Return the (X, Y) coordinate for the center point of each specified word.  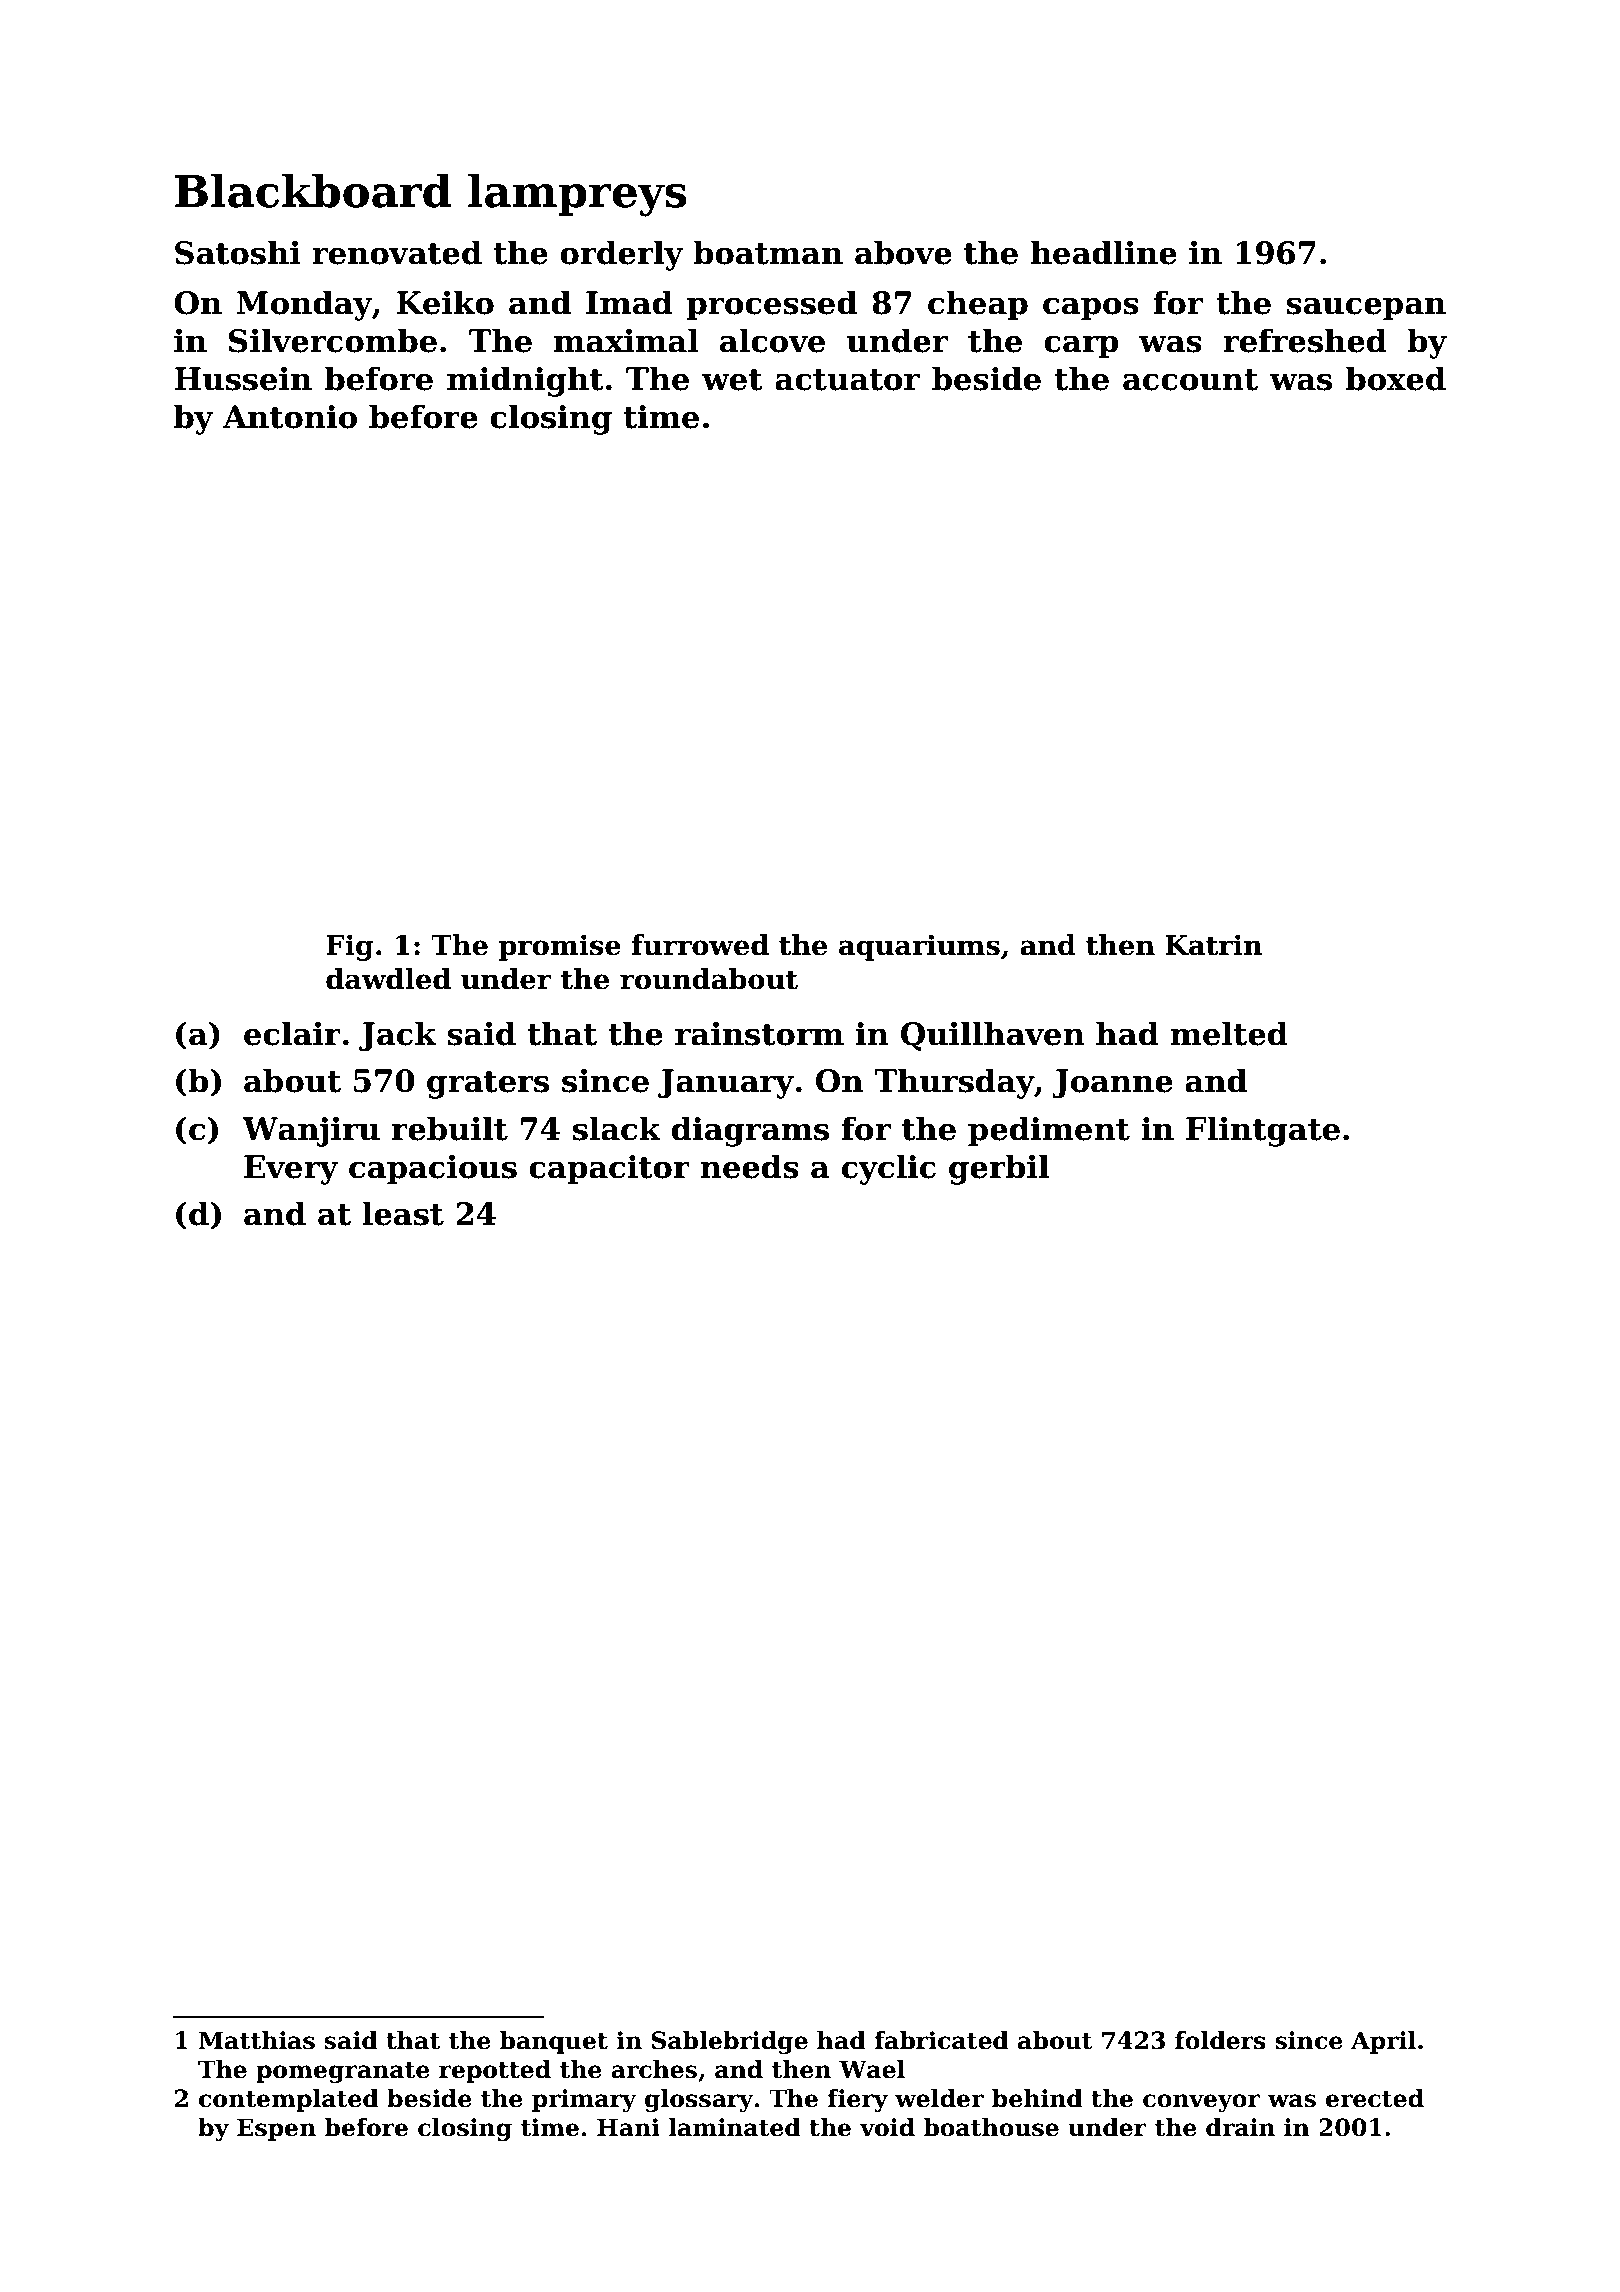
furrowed (700, 945)
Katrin (1214, 945)
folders (1220, 2040)
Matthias (257, 2040)
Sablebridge (730, 2042)
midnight (525, 381)
